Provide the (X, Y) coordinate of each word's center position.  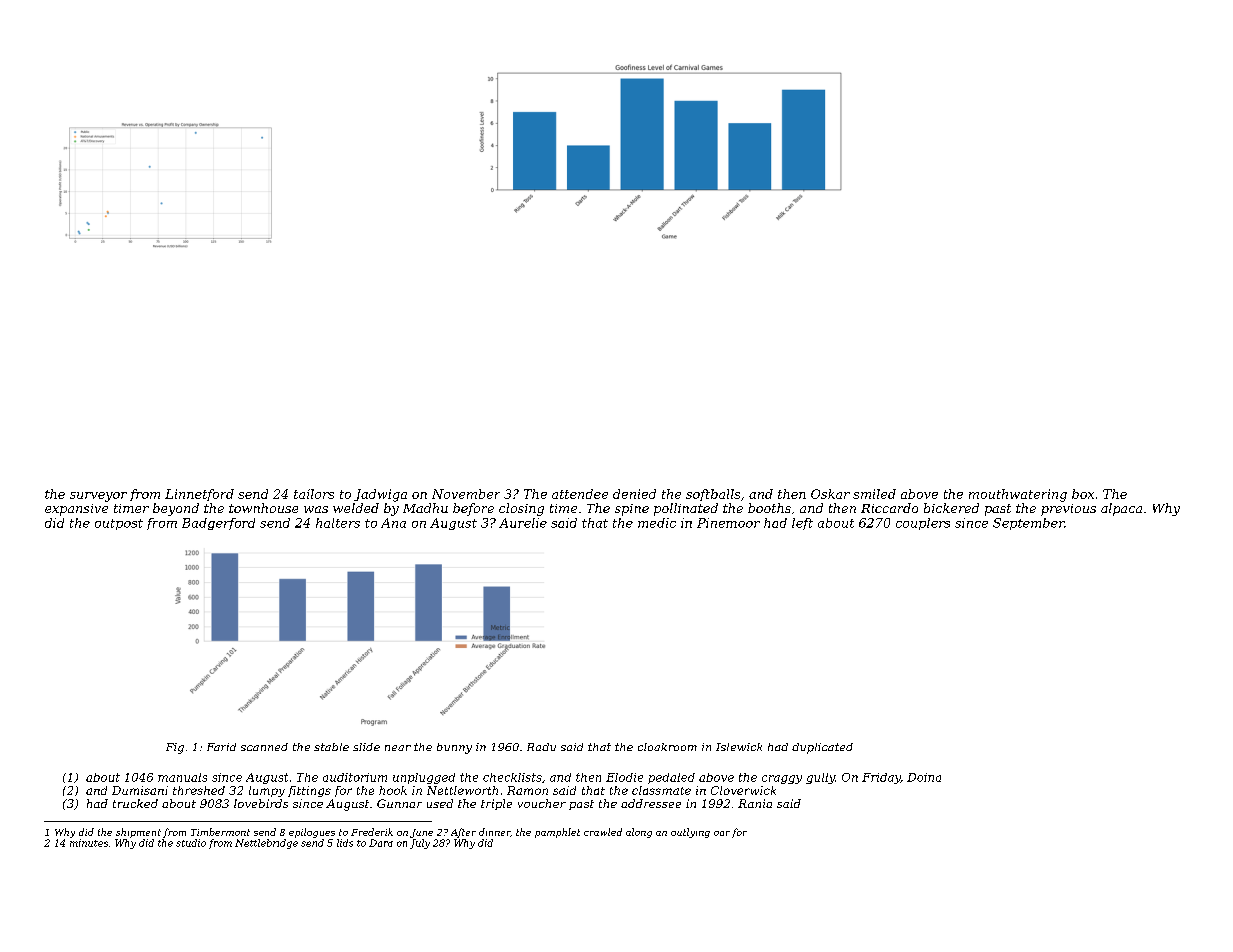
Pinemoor (728, 523)
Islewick (739, 747)
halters (338, 523)
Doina (924, 777)
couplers (923, 524)
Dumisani (140, 790)
